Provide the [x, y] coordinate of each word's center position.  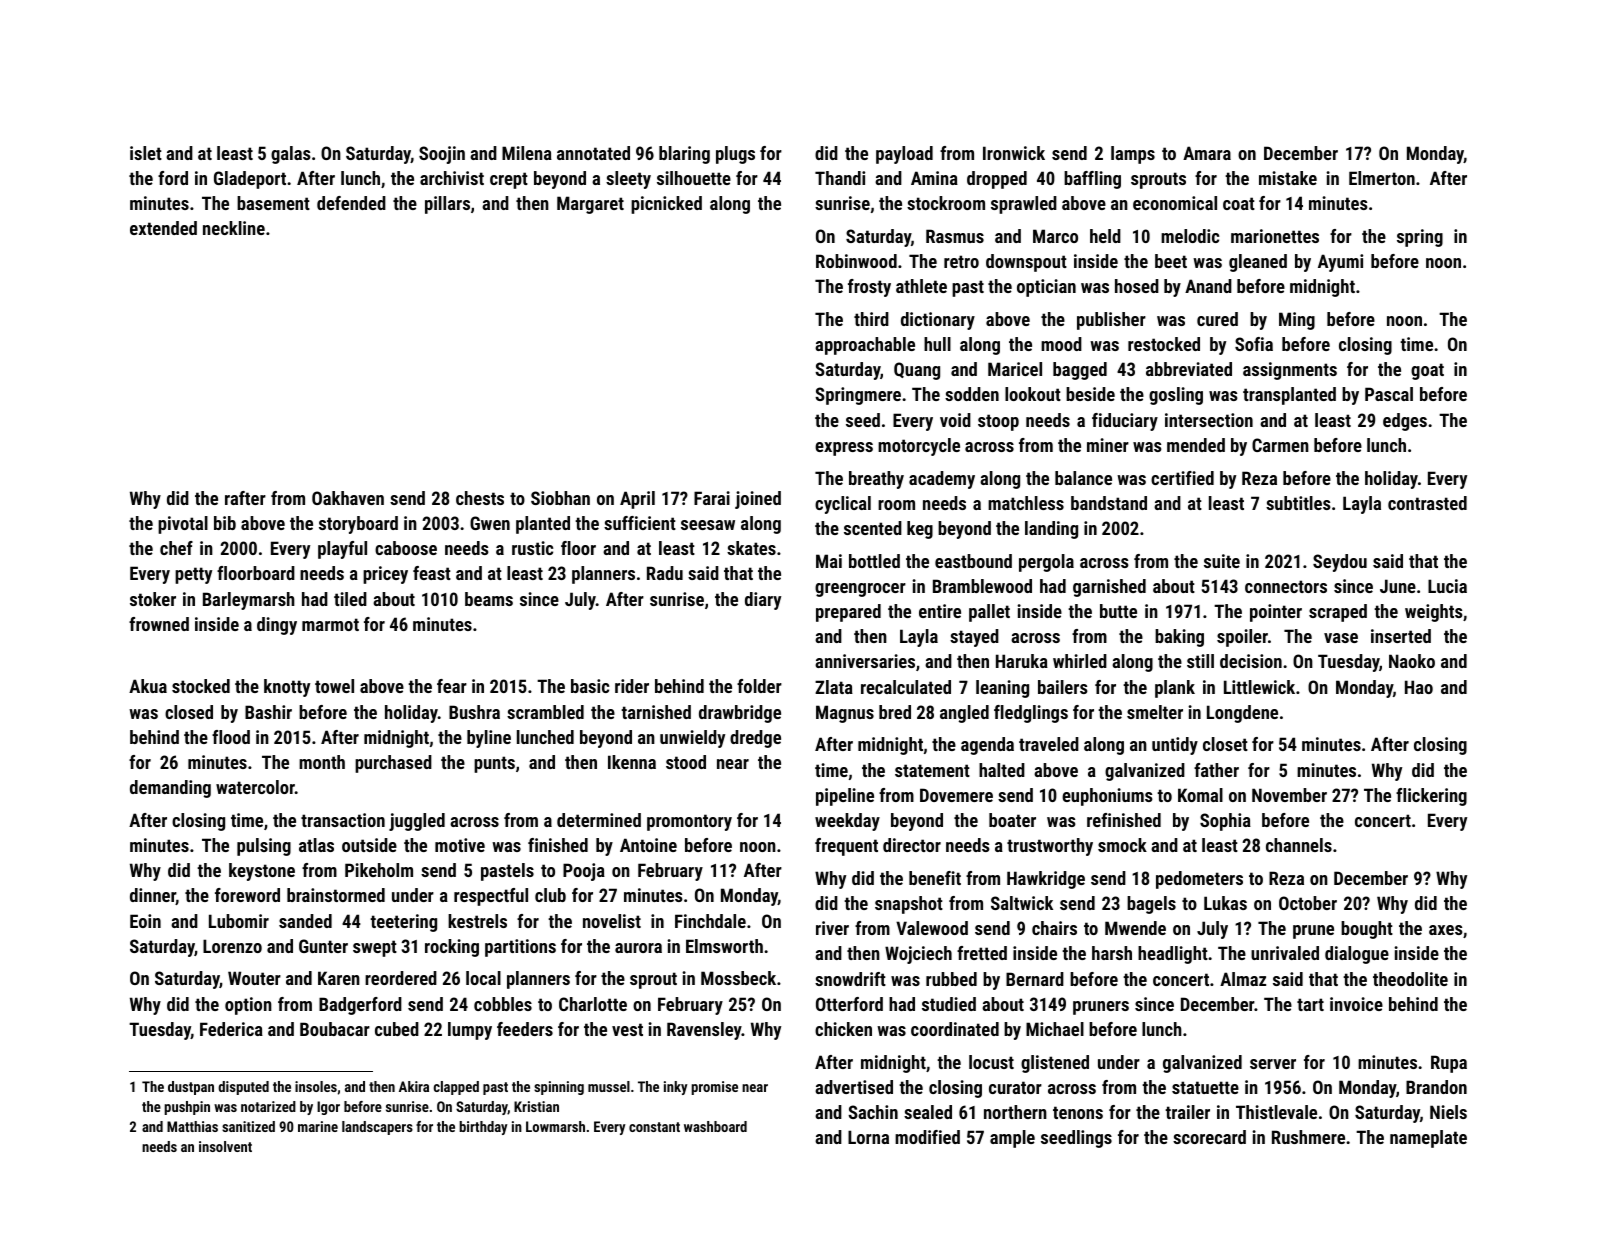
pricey [385, 575]
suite [1222, 561]
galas [291, 155]
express [844, 449]
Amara [1207, 153]
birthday [483, 1128]
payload [904, 155]
